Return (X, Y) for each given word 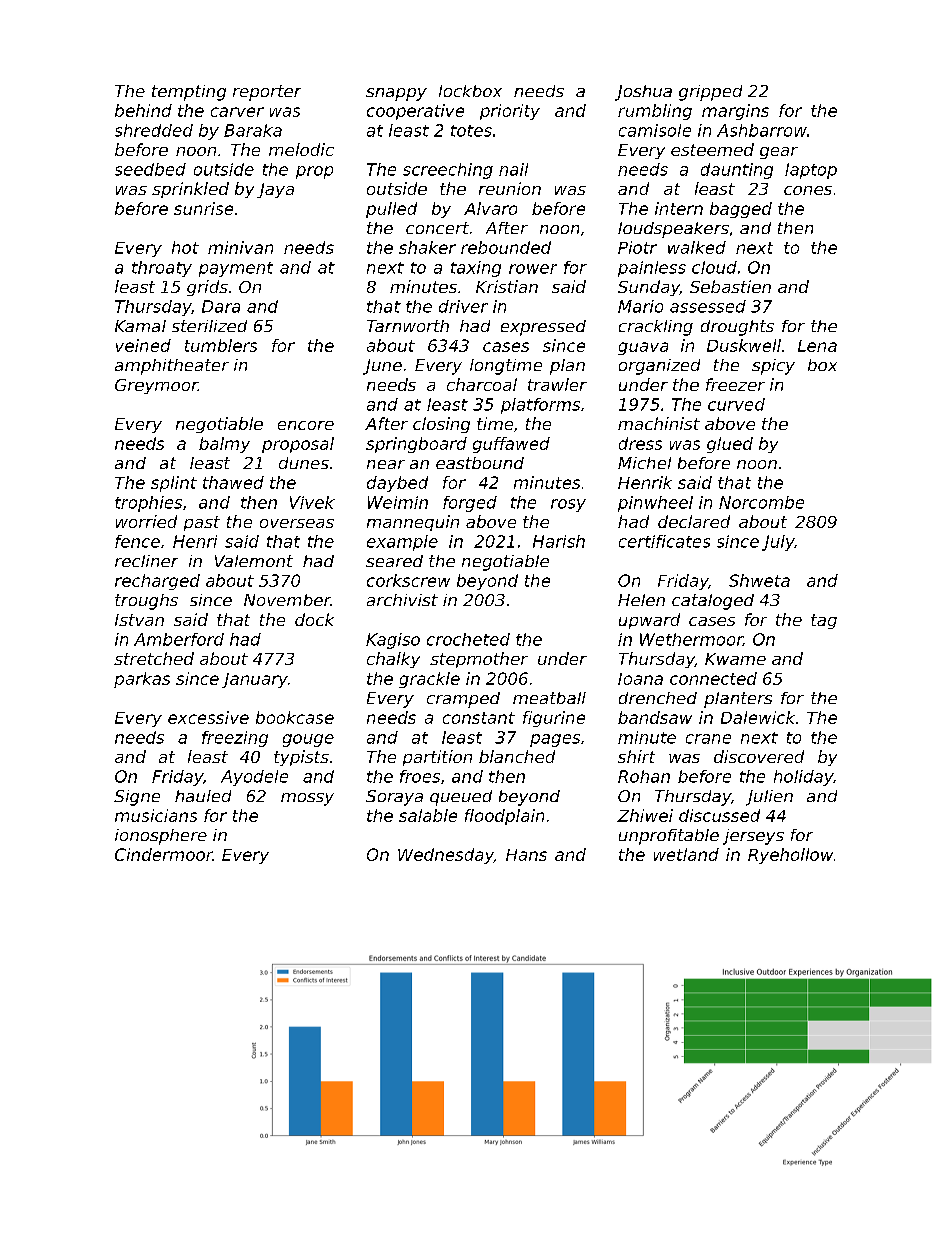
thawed (233, 482)
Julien (769, 798)
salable (428, 815)
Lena (817, 346)
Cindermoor (164, 854)
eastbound (480, 463)
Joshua (643, 93)
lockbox (470, 91)
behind (143, 110)
